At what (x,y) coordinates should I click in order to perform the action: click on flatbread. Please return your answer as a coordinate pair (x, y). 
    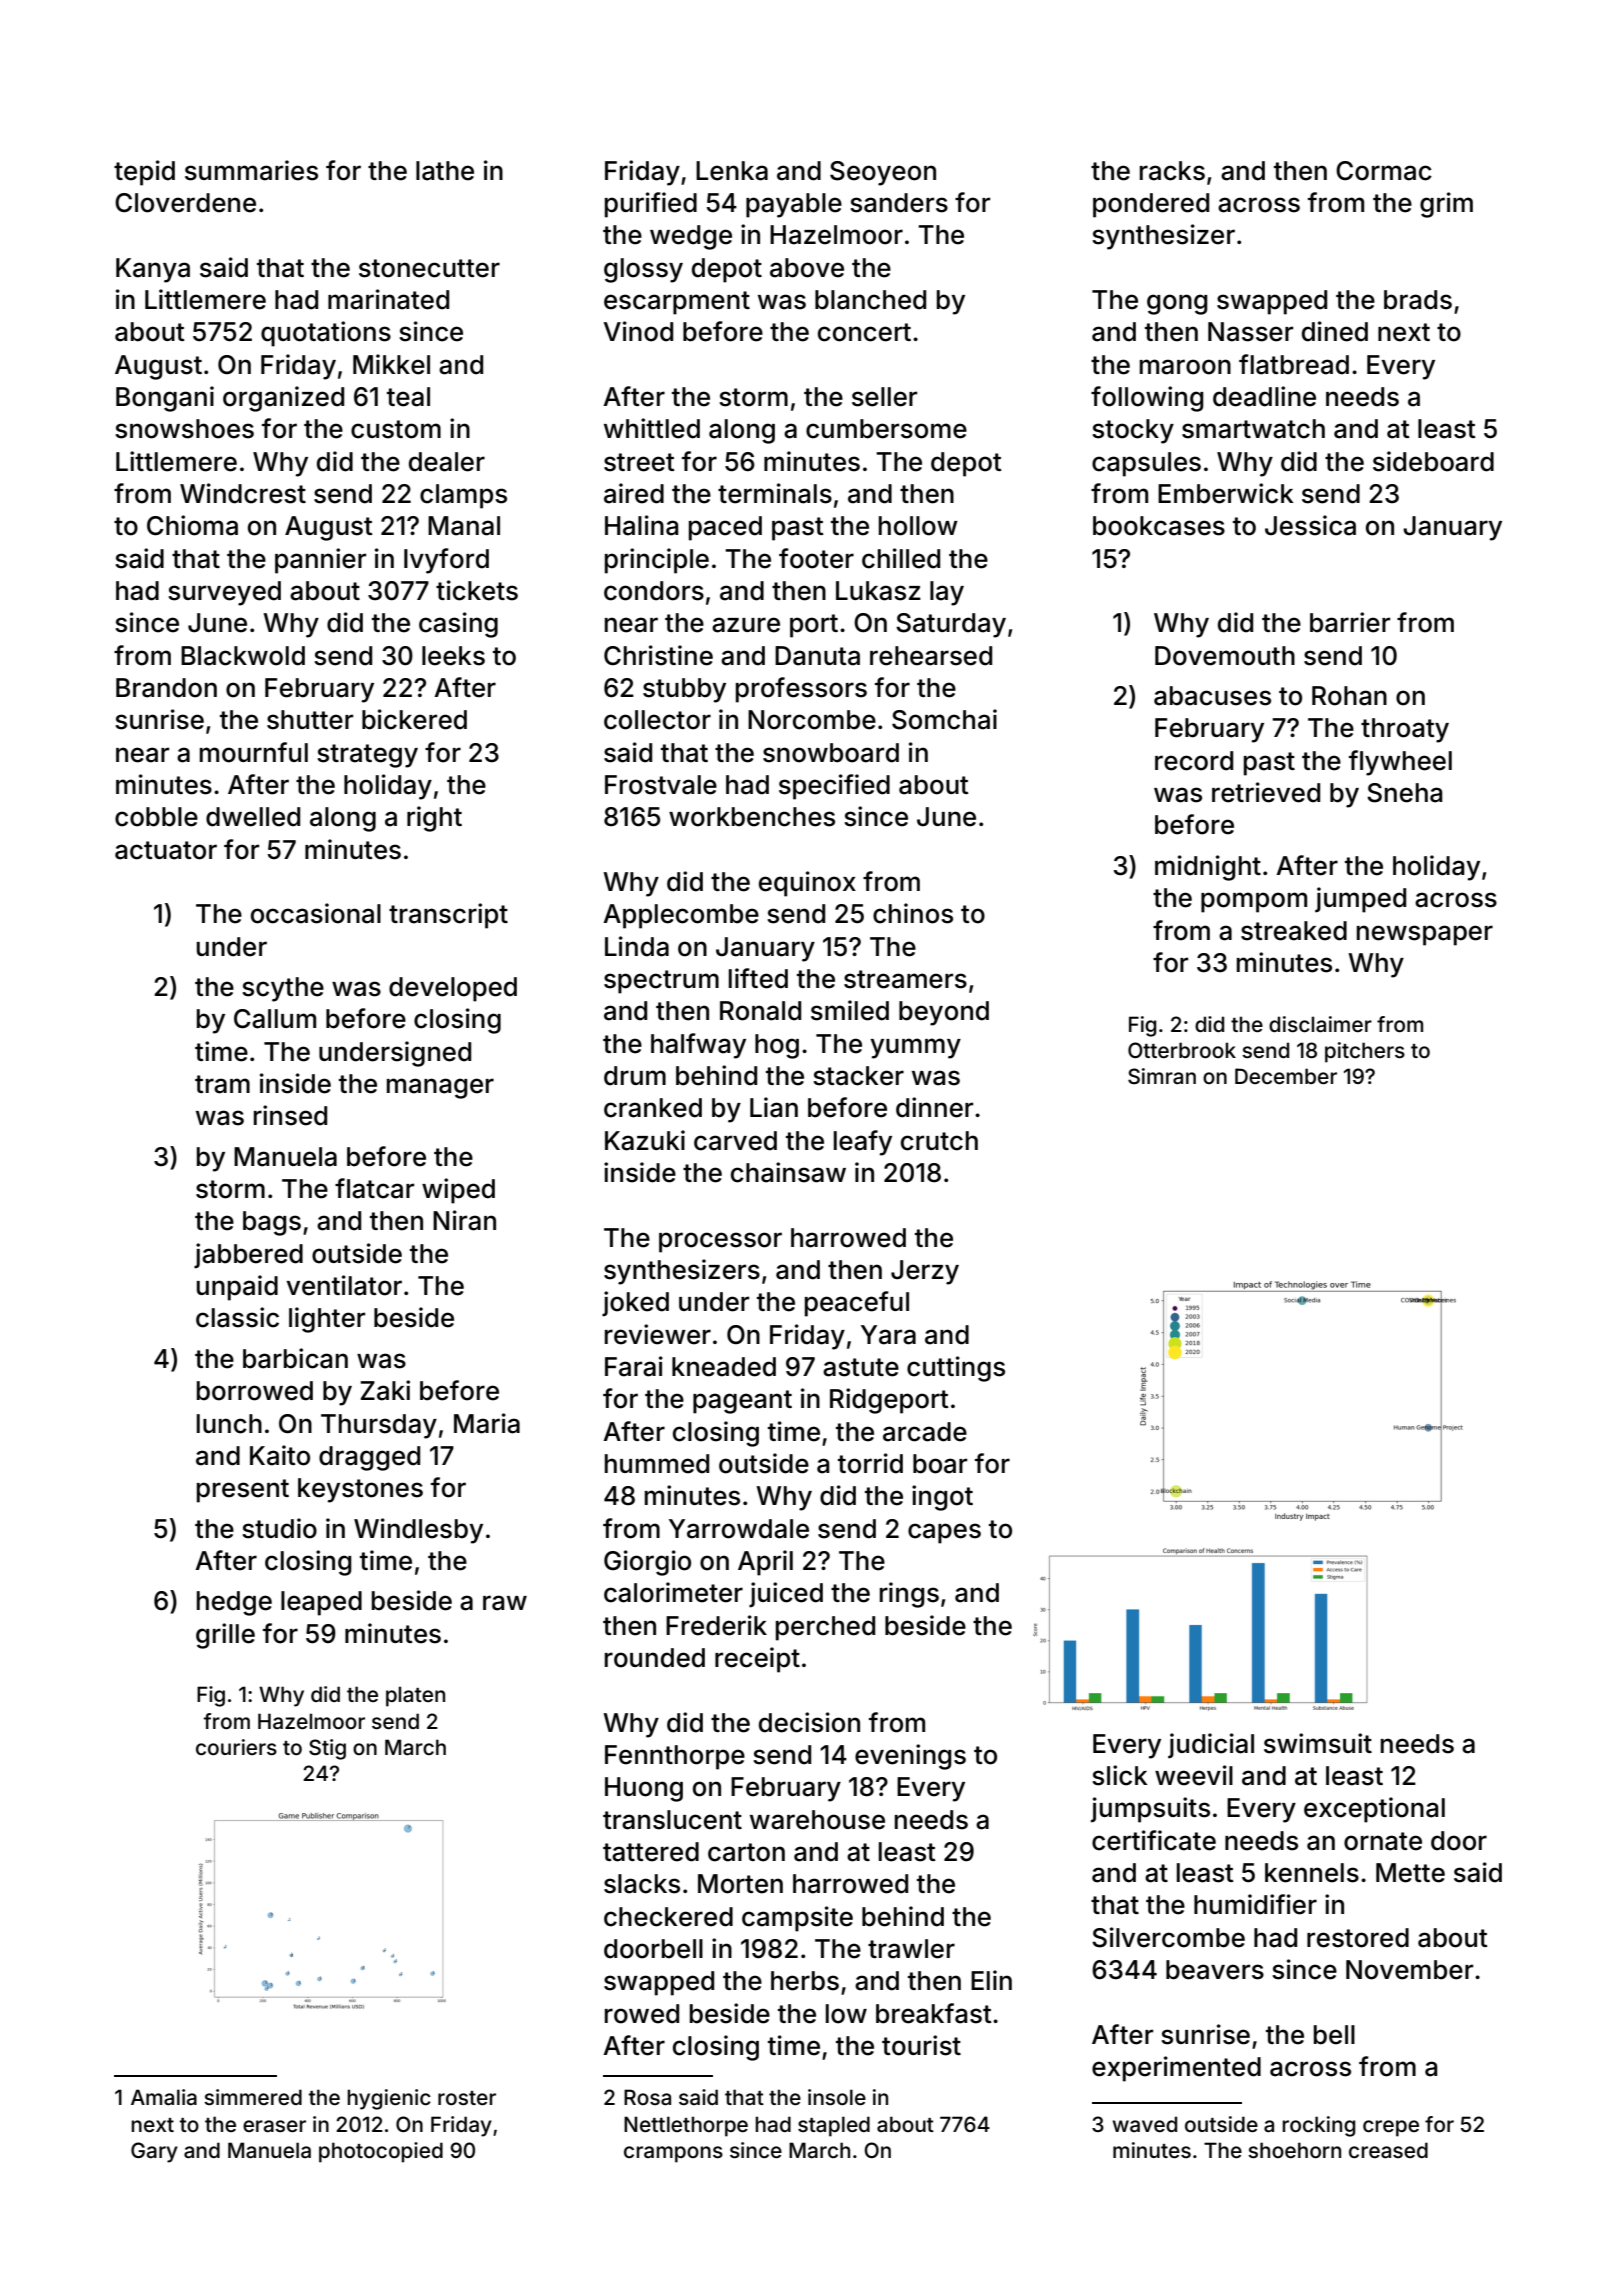
    Looking at the image, I should click on (1294, 364).
